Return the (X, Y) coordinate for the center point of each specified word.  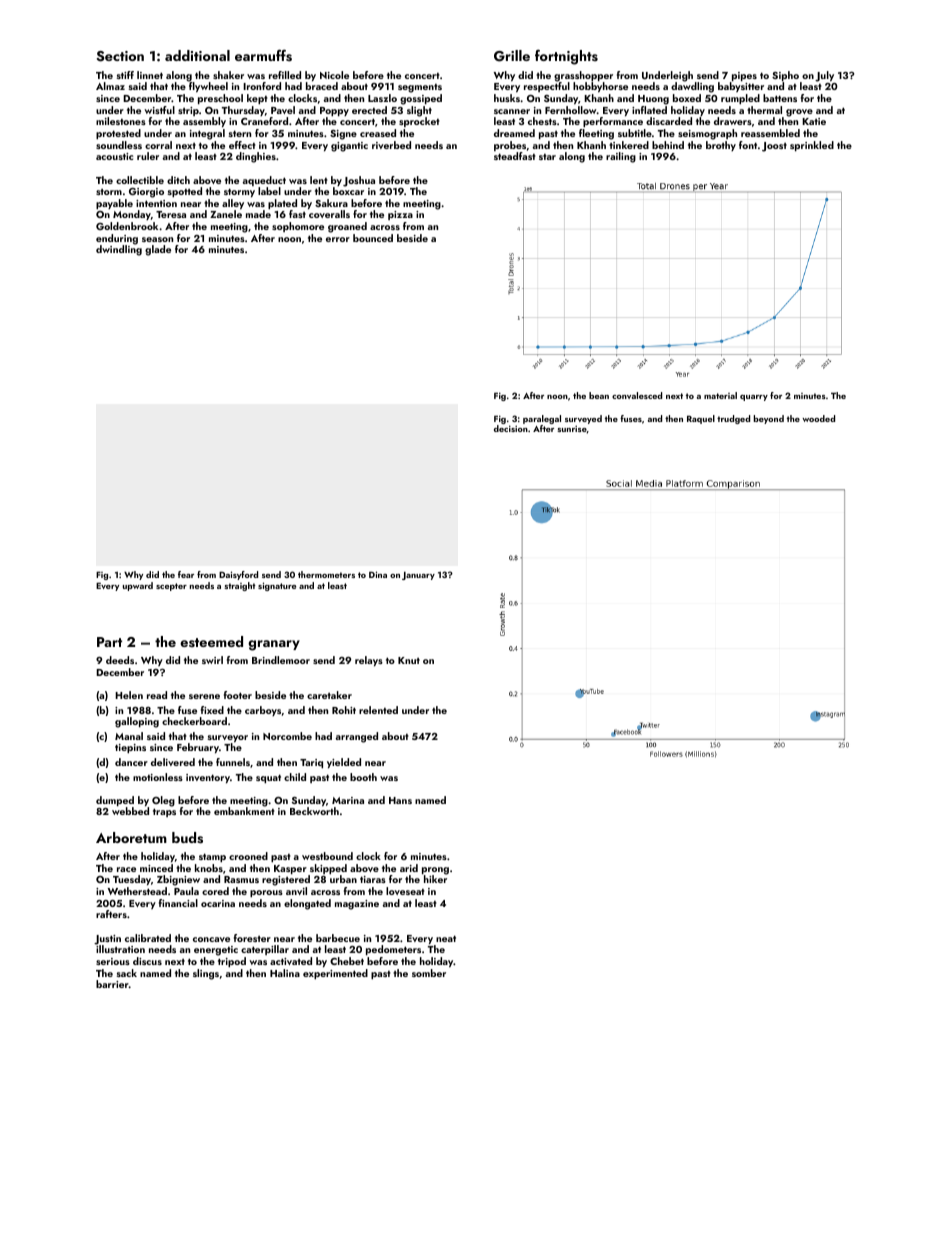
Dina (378, 574)
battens (780, 98)
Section (120, 56)
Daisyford (238, 575)
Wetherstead (137, 891)
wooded (818, 418)
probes (510, 146)
